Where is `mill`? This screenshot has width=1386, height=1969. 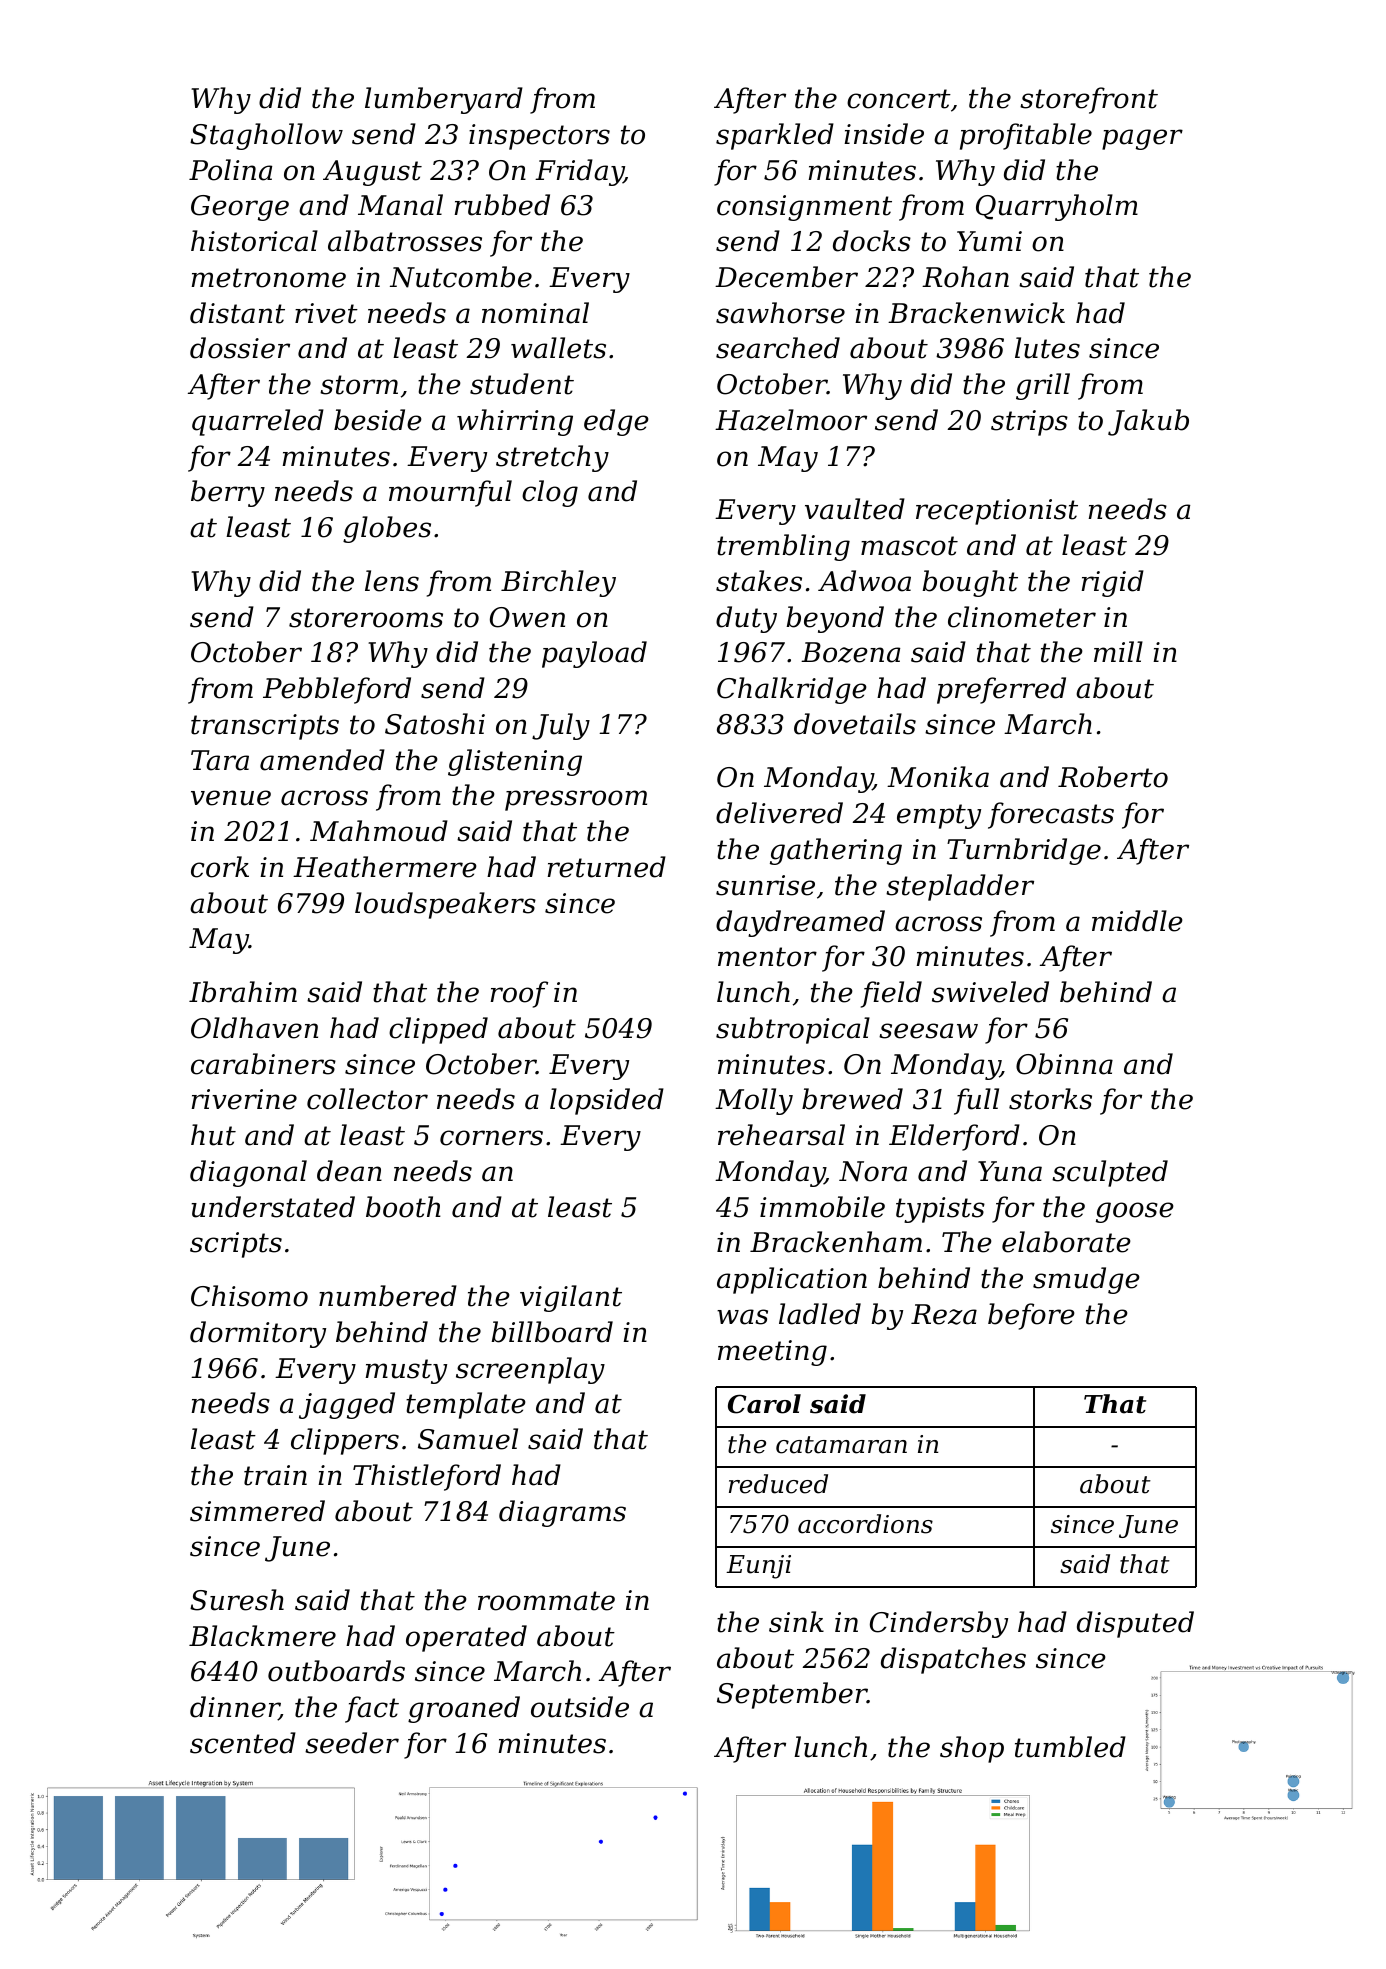 mill is located at coordinates (1118, 651).
